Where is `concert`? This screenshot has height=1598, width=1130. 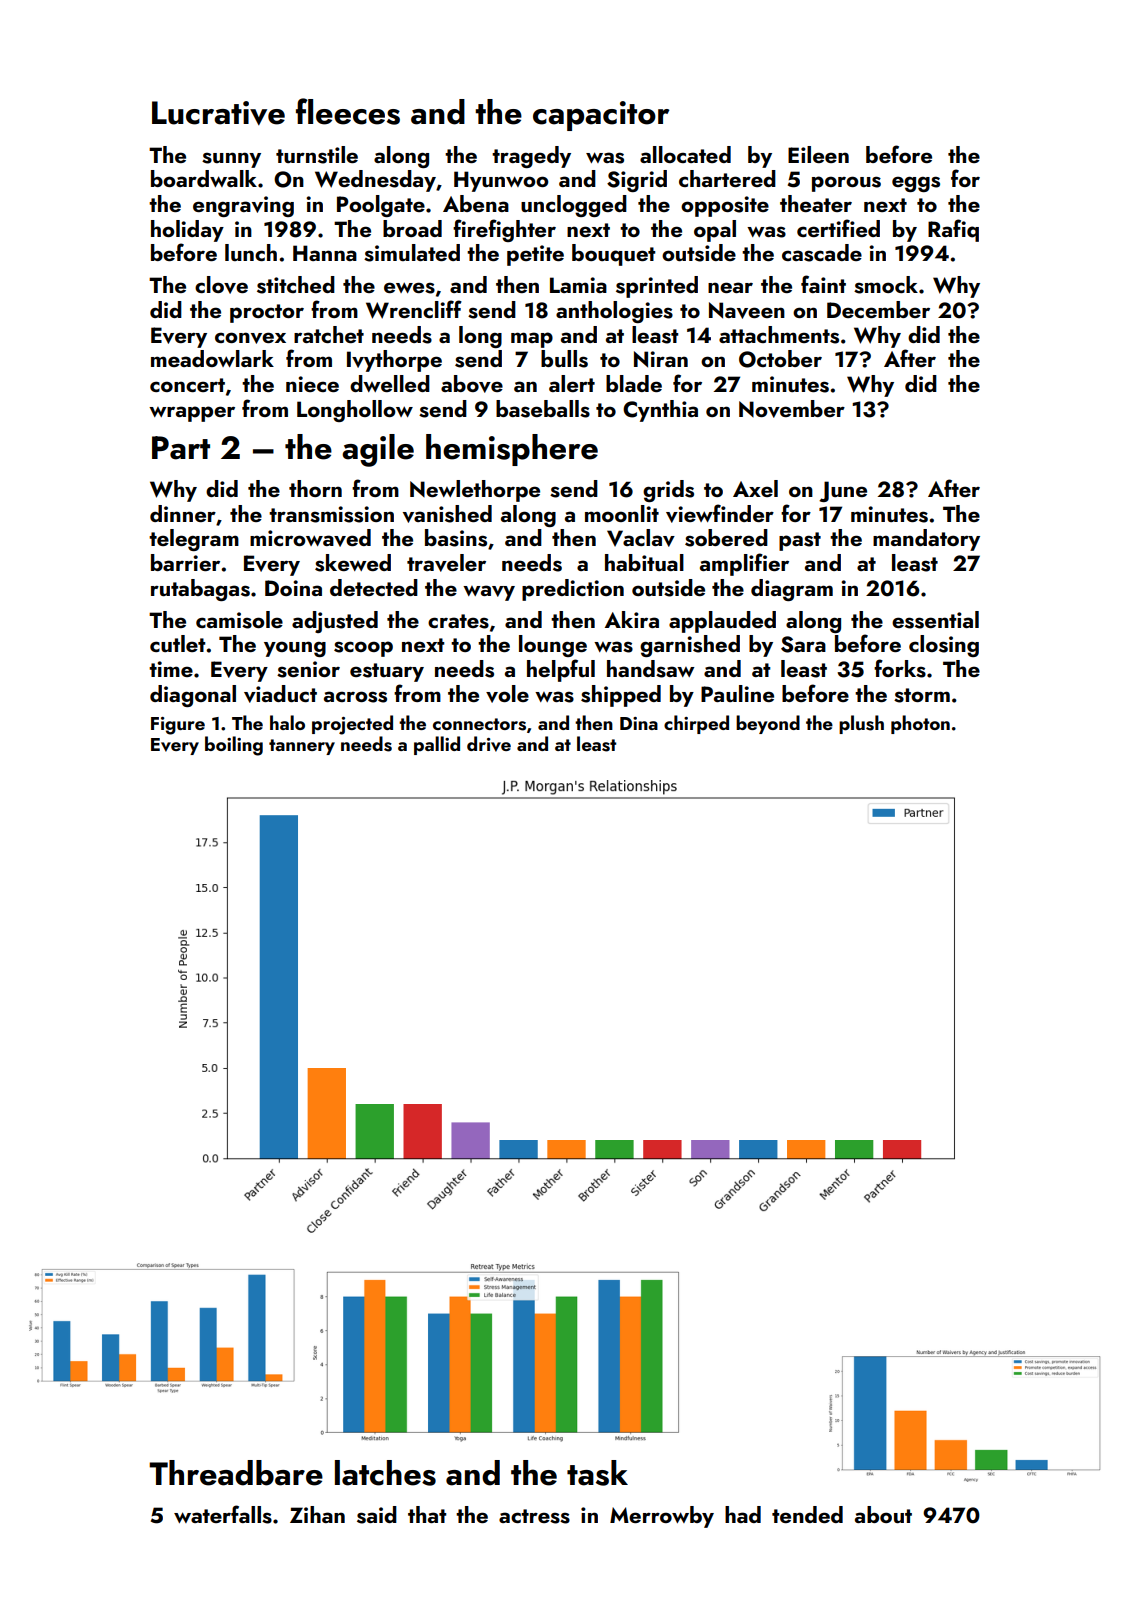
concert is located at coordinates (187, 385).
